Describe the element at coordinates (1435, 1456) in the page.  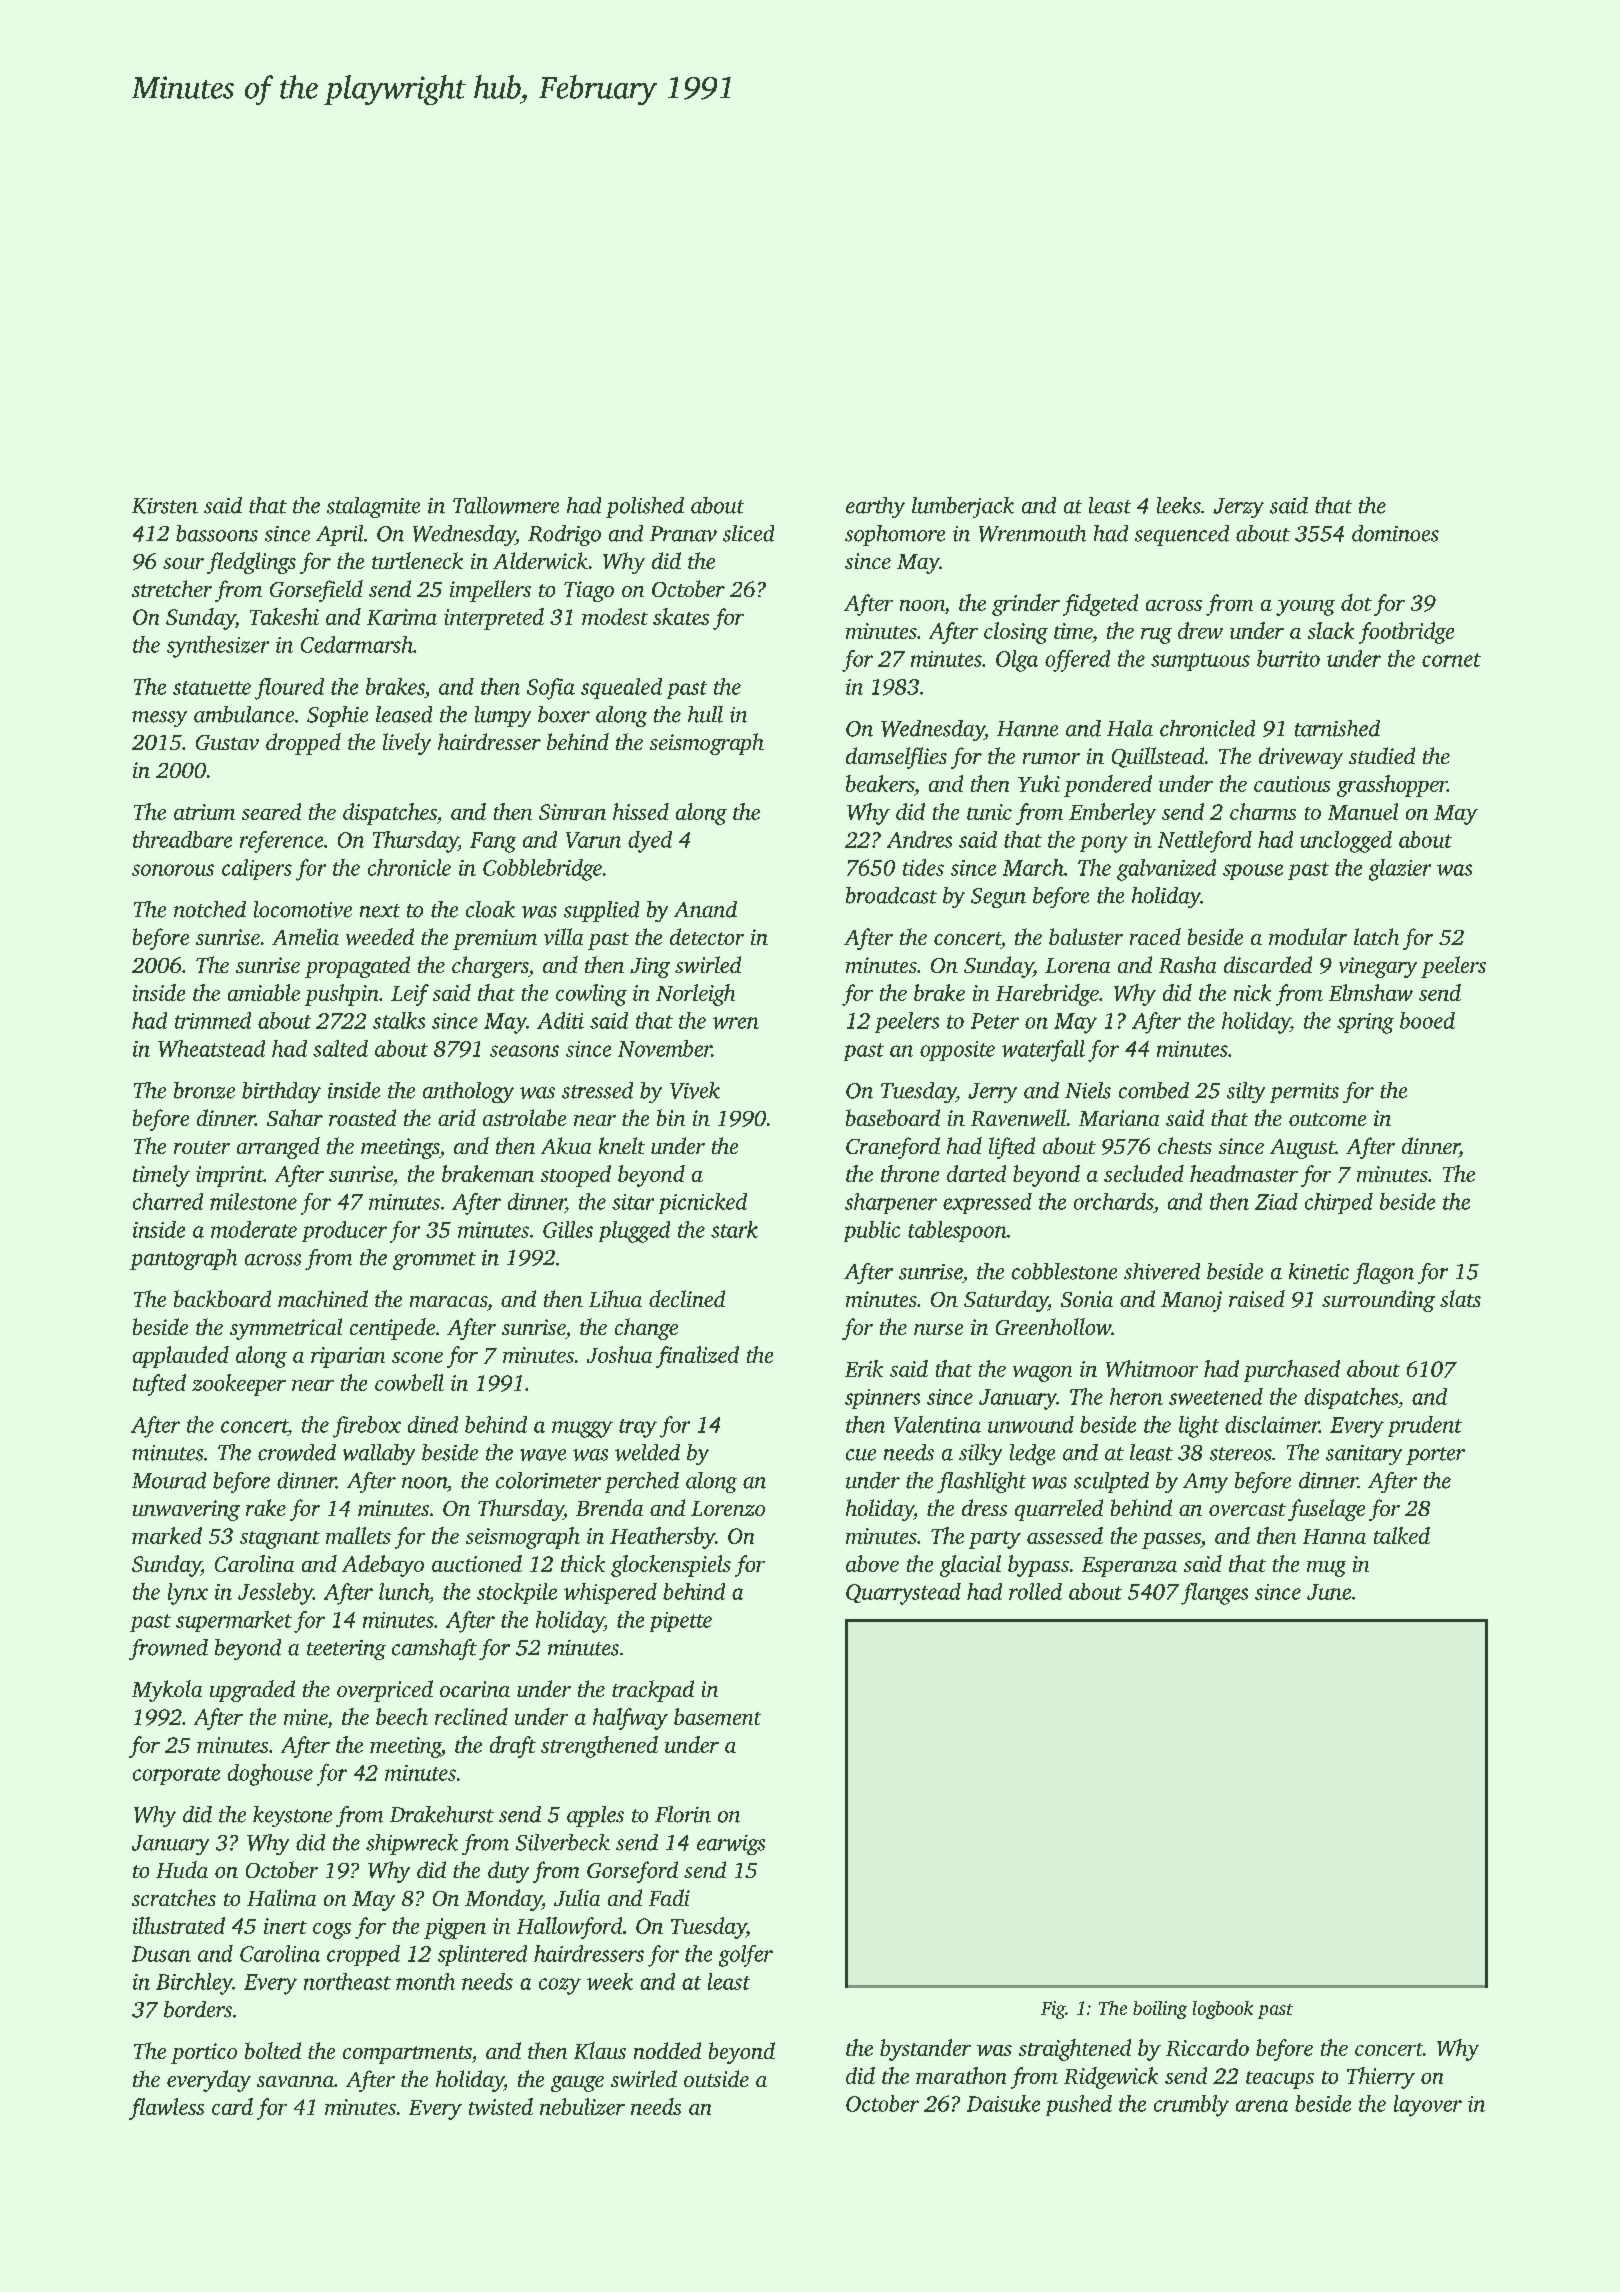
I see `porter` at that location.
